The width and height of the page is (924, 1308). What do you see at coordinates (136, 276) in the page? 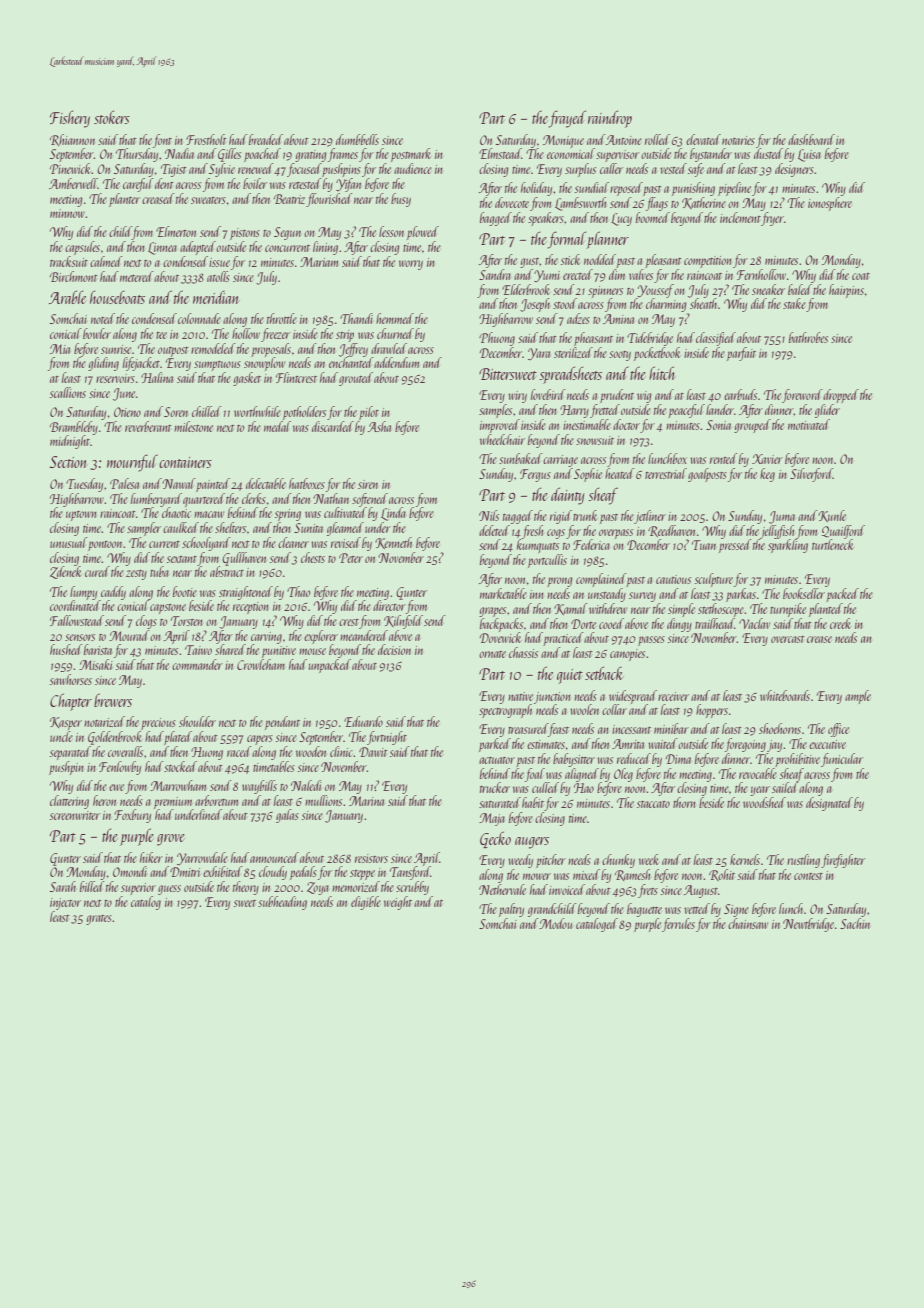
I see `metered` at bounding box center [136, 276].
